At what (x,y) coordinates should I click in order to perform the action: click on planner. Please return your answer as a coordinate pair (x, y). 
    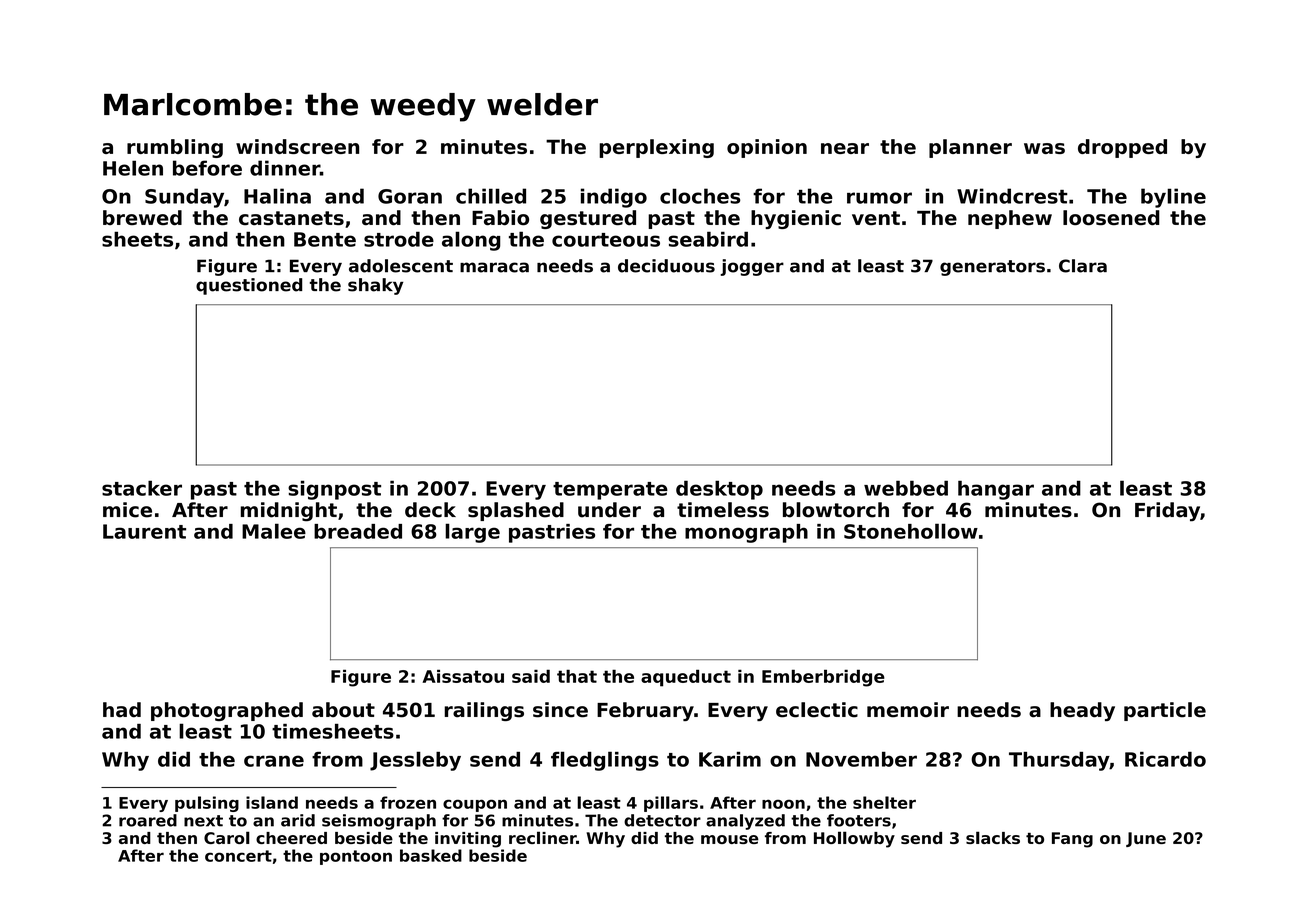
    Looking at the image, I should click on (970, 148).
